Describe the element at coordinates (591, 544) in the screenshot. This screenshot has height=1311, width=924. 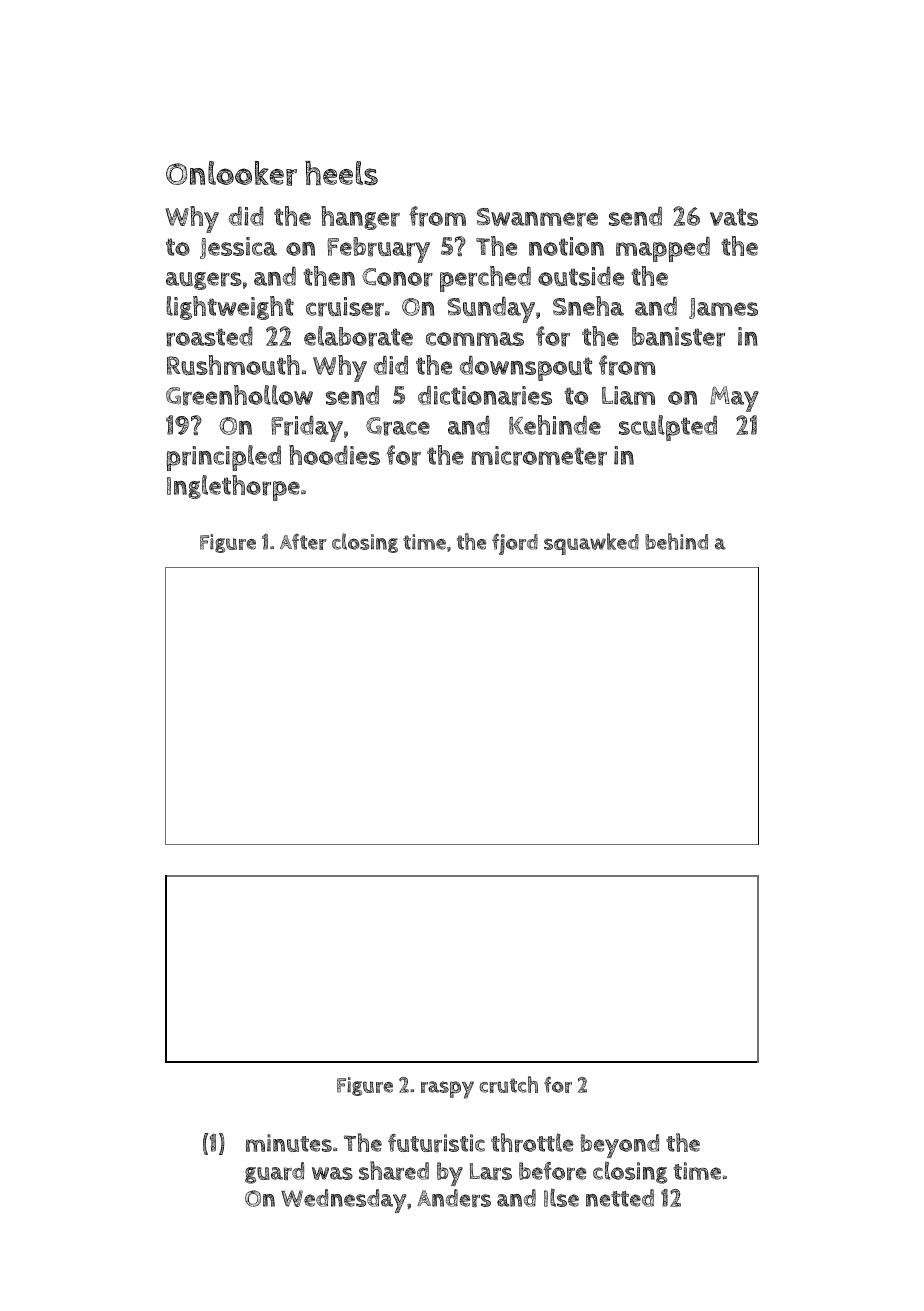
I see `squawked` at that location.
